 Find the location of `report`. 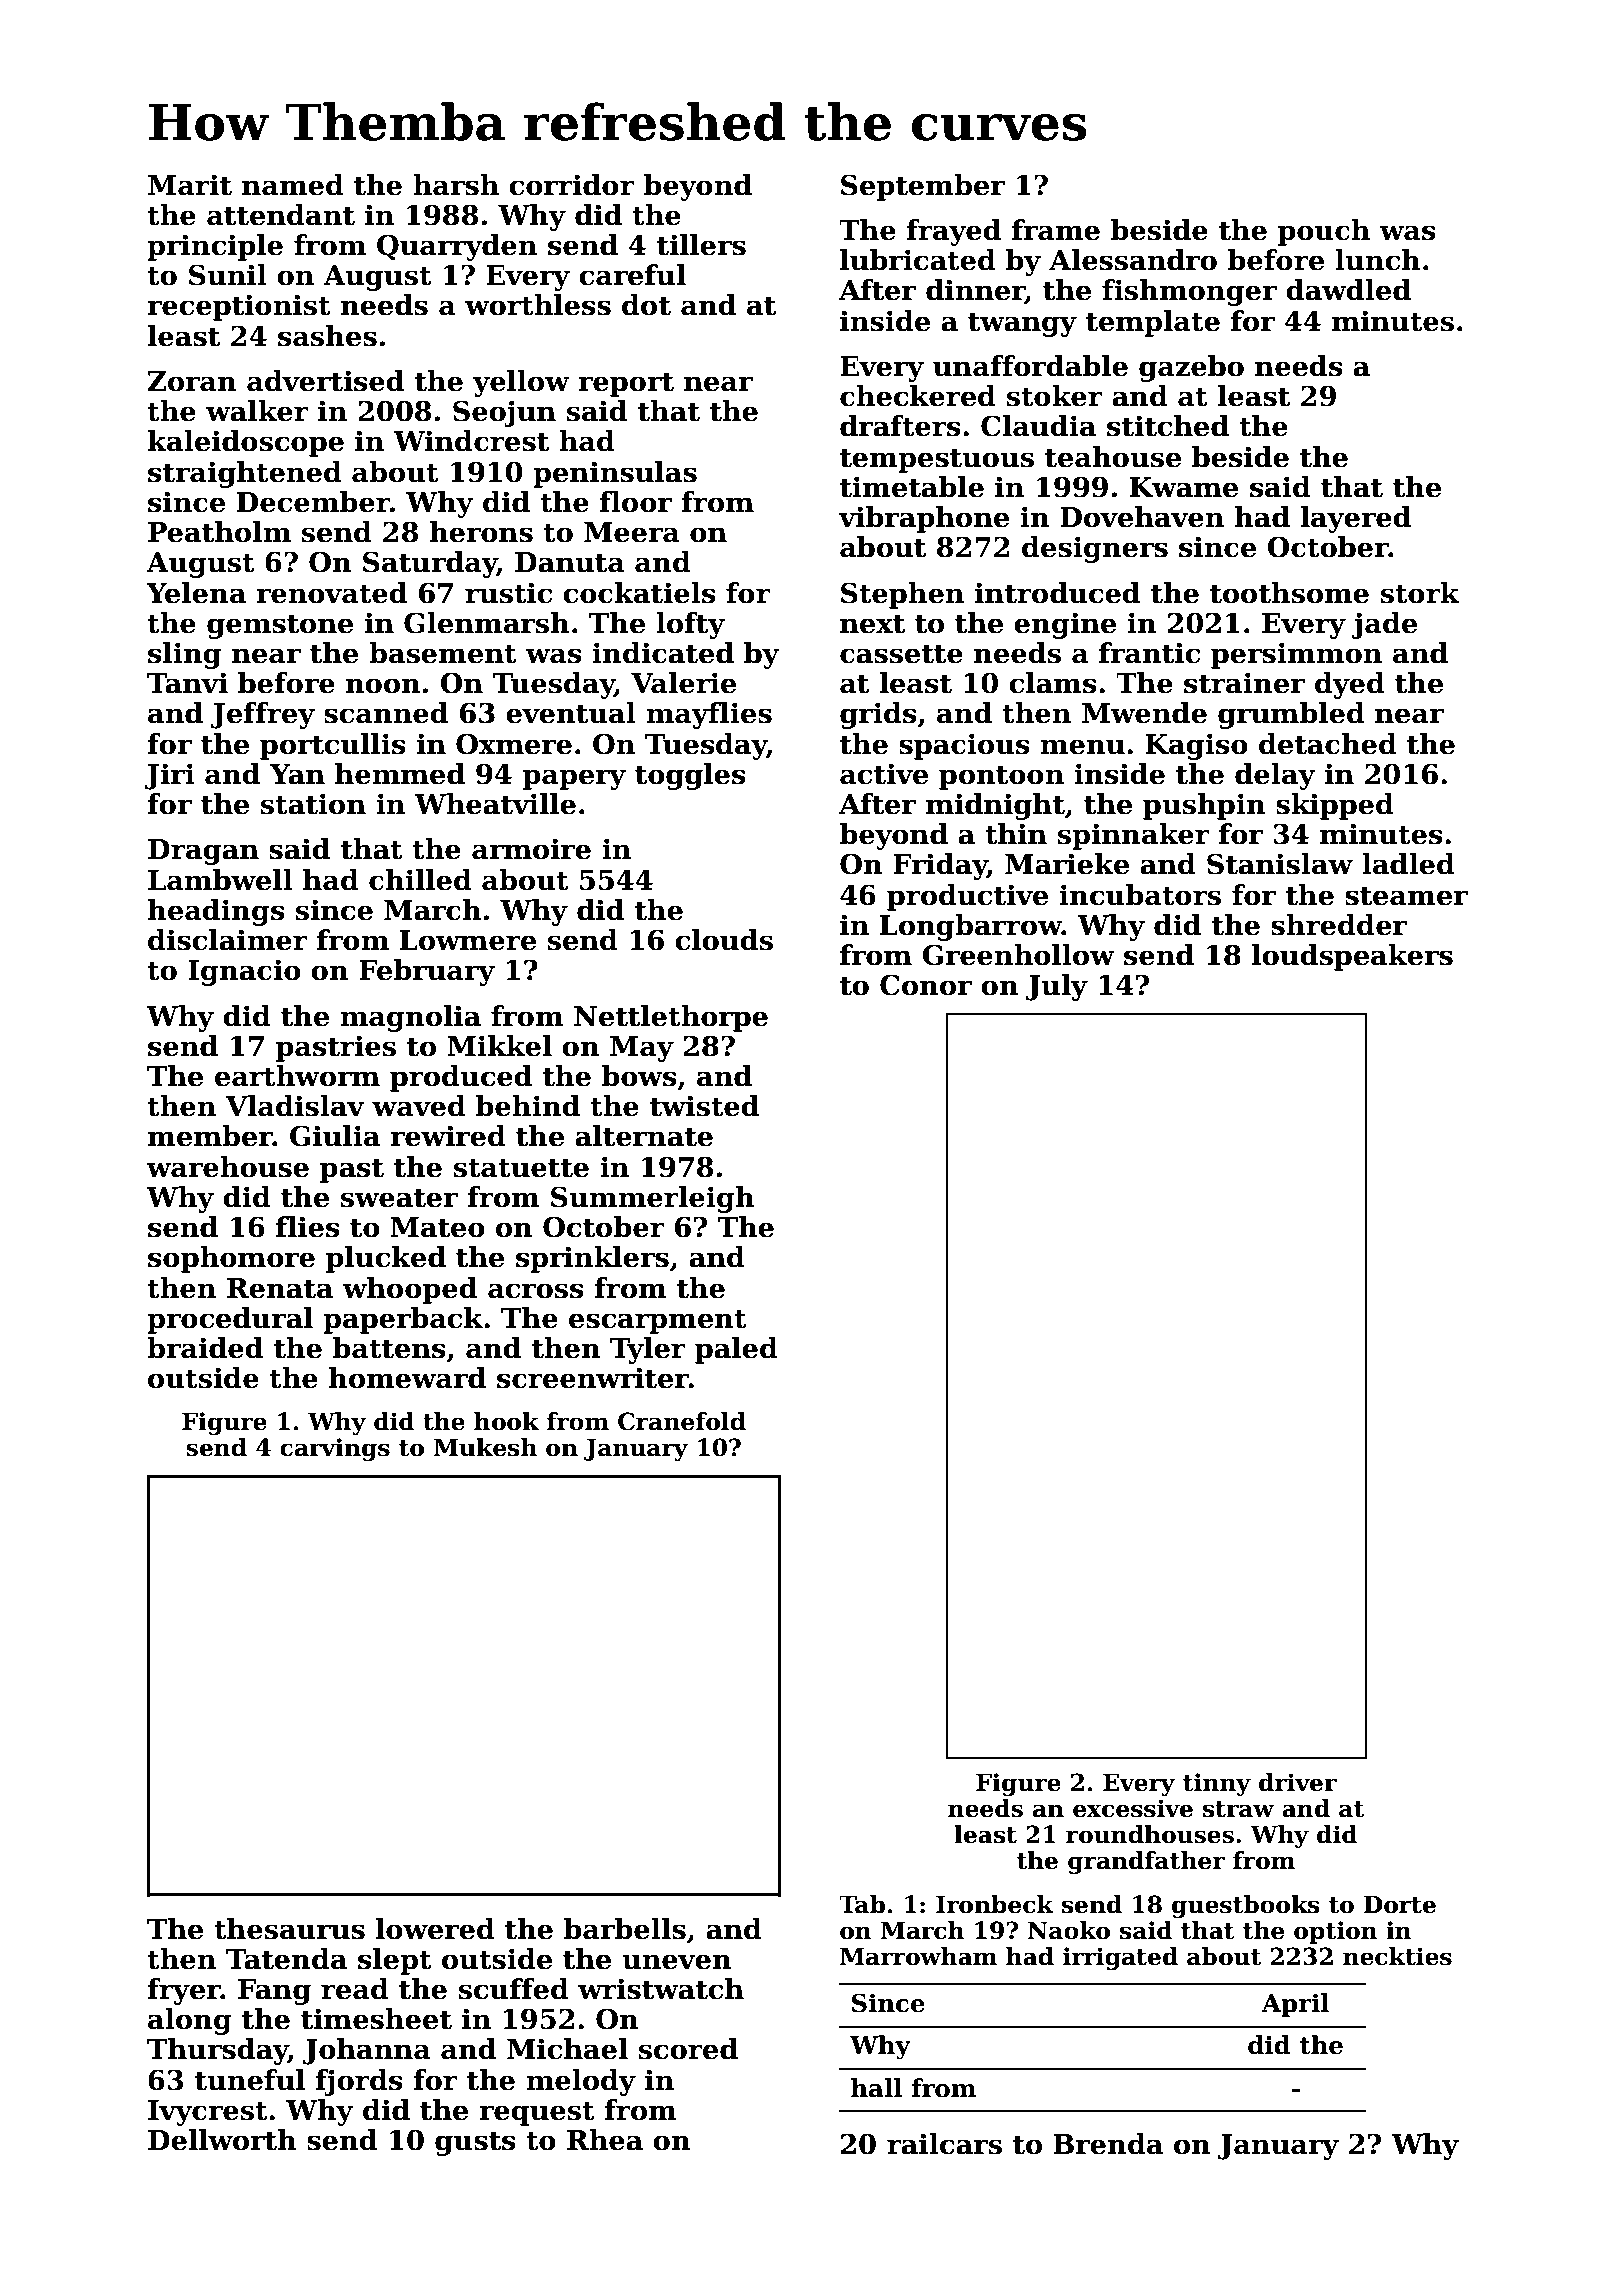

report is located at coordinates (626, 384).
